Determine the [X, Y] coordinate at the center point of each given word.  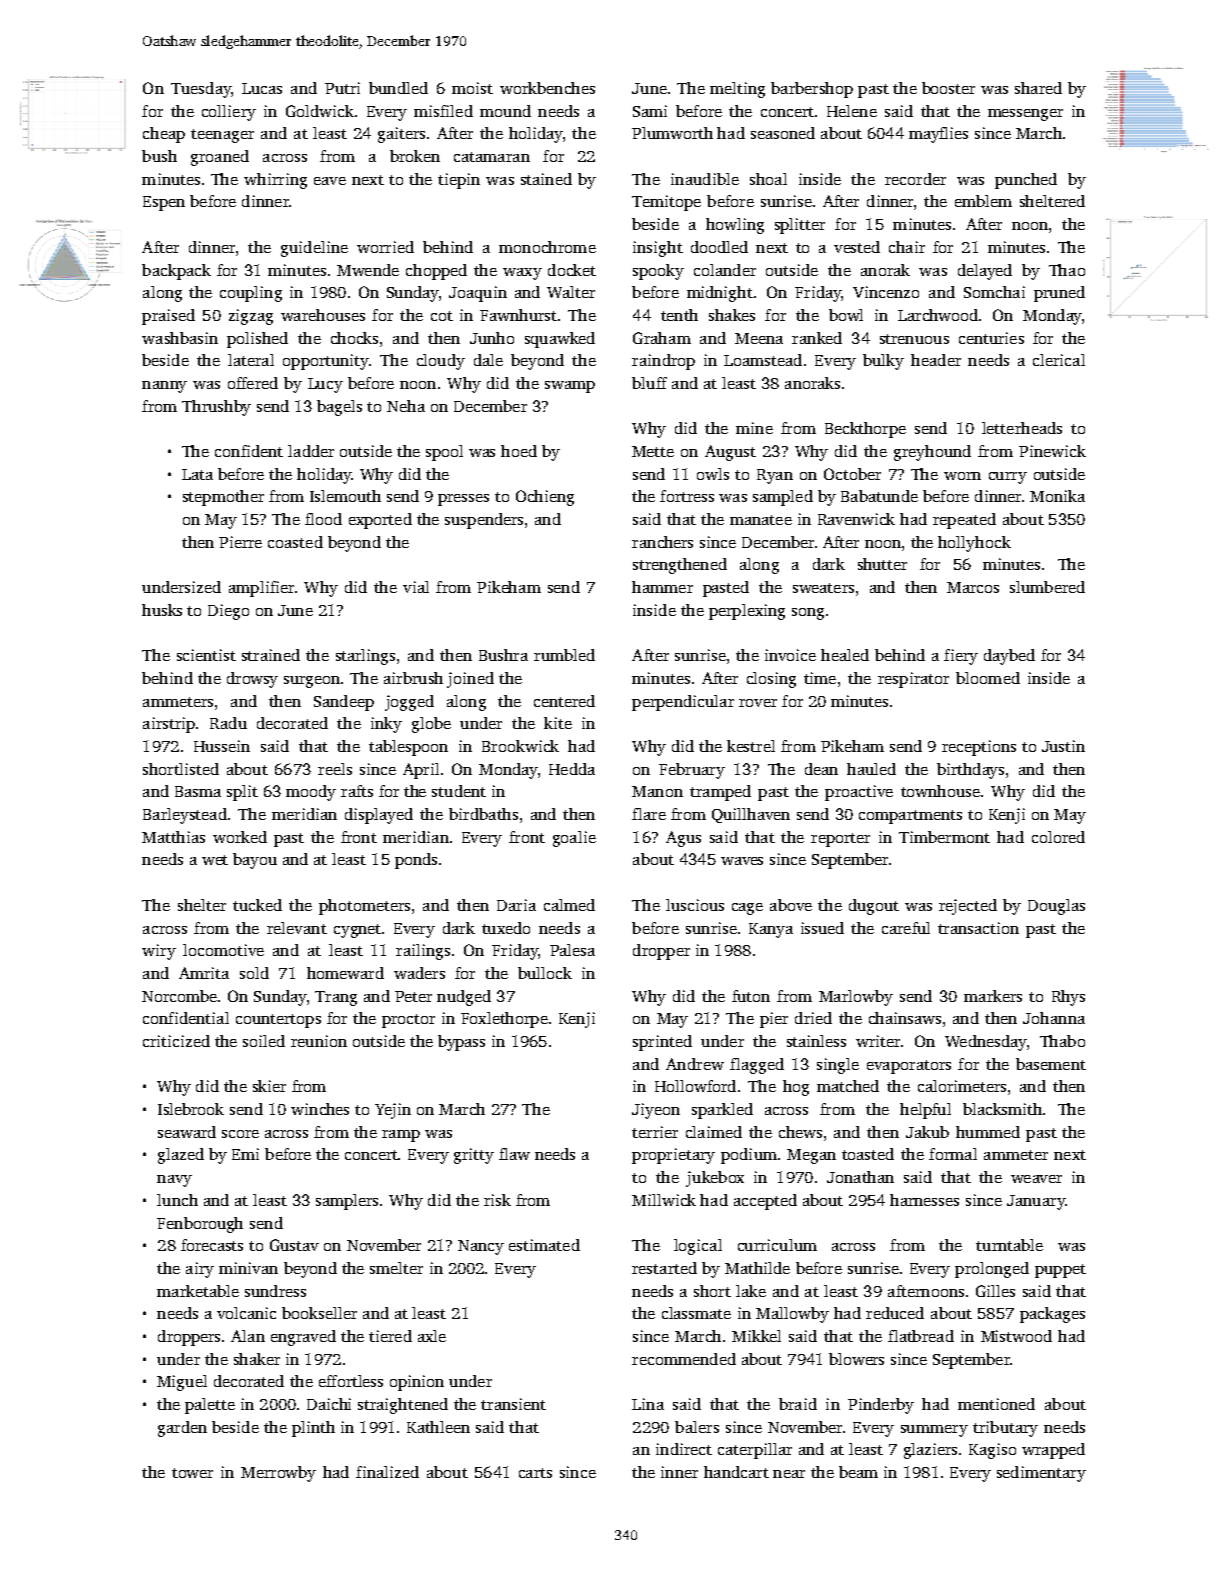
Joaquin [478, 294]
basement [1051, 1064]
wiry [159, 952]
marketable [198, 1291]
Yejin [393, 1111]
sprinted [662, 1043]
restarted [664, 1268]
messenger [1025, 115]
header [936, 360]
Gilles [995, 1291]
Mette [653, 451]
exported [380, 521]
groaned [220, 158]
